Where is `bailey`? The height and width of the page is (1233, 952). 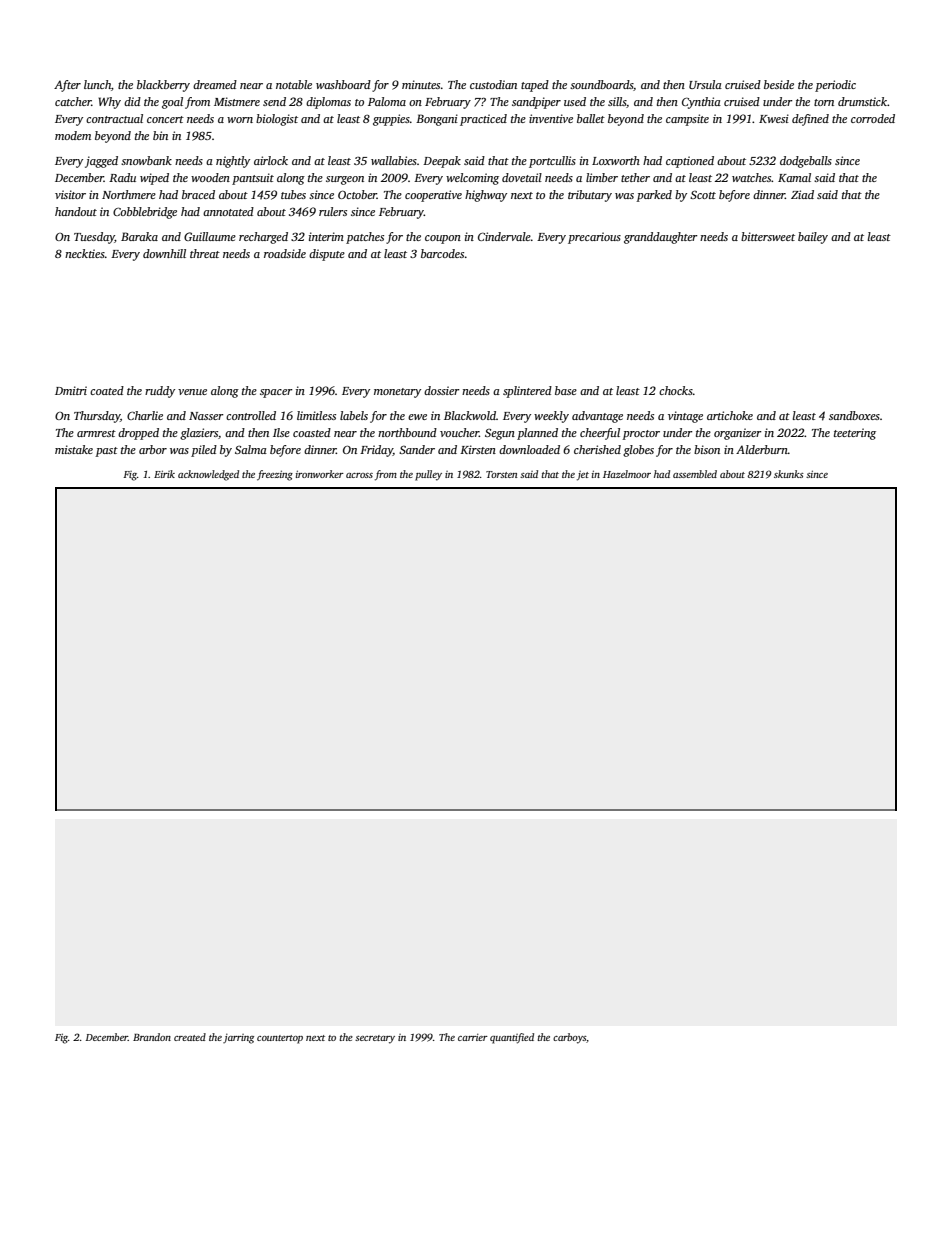
bailey is located at coordinates (813, 238).
